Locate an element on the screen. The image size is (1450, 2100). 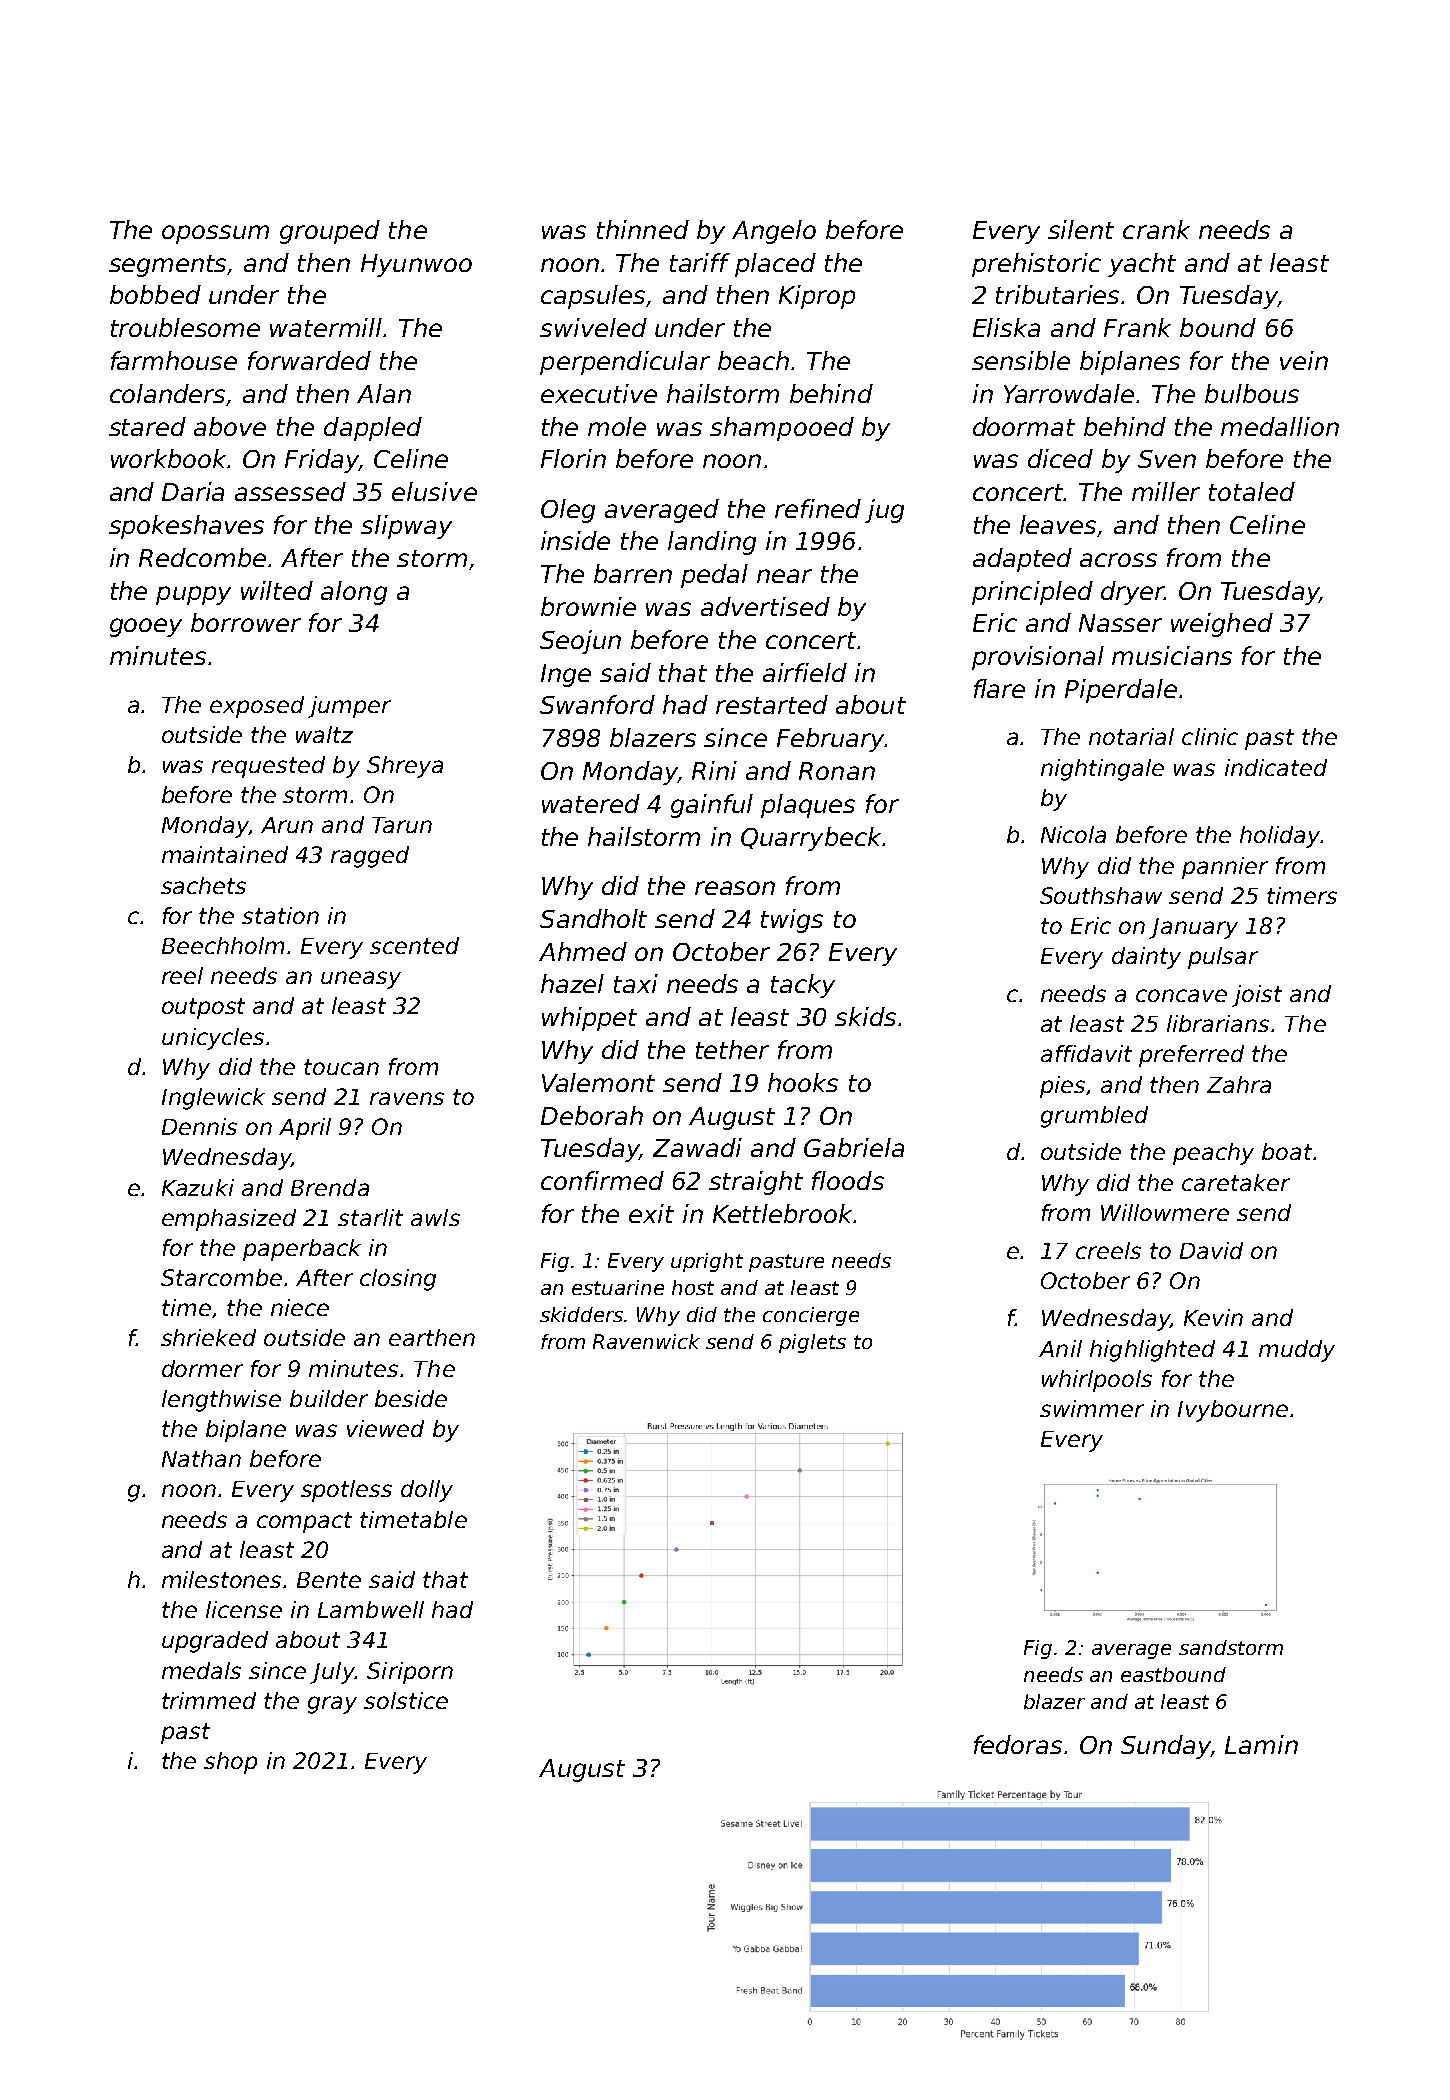
piglets is located at coordinates (812, 1343).
